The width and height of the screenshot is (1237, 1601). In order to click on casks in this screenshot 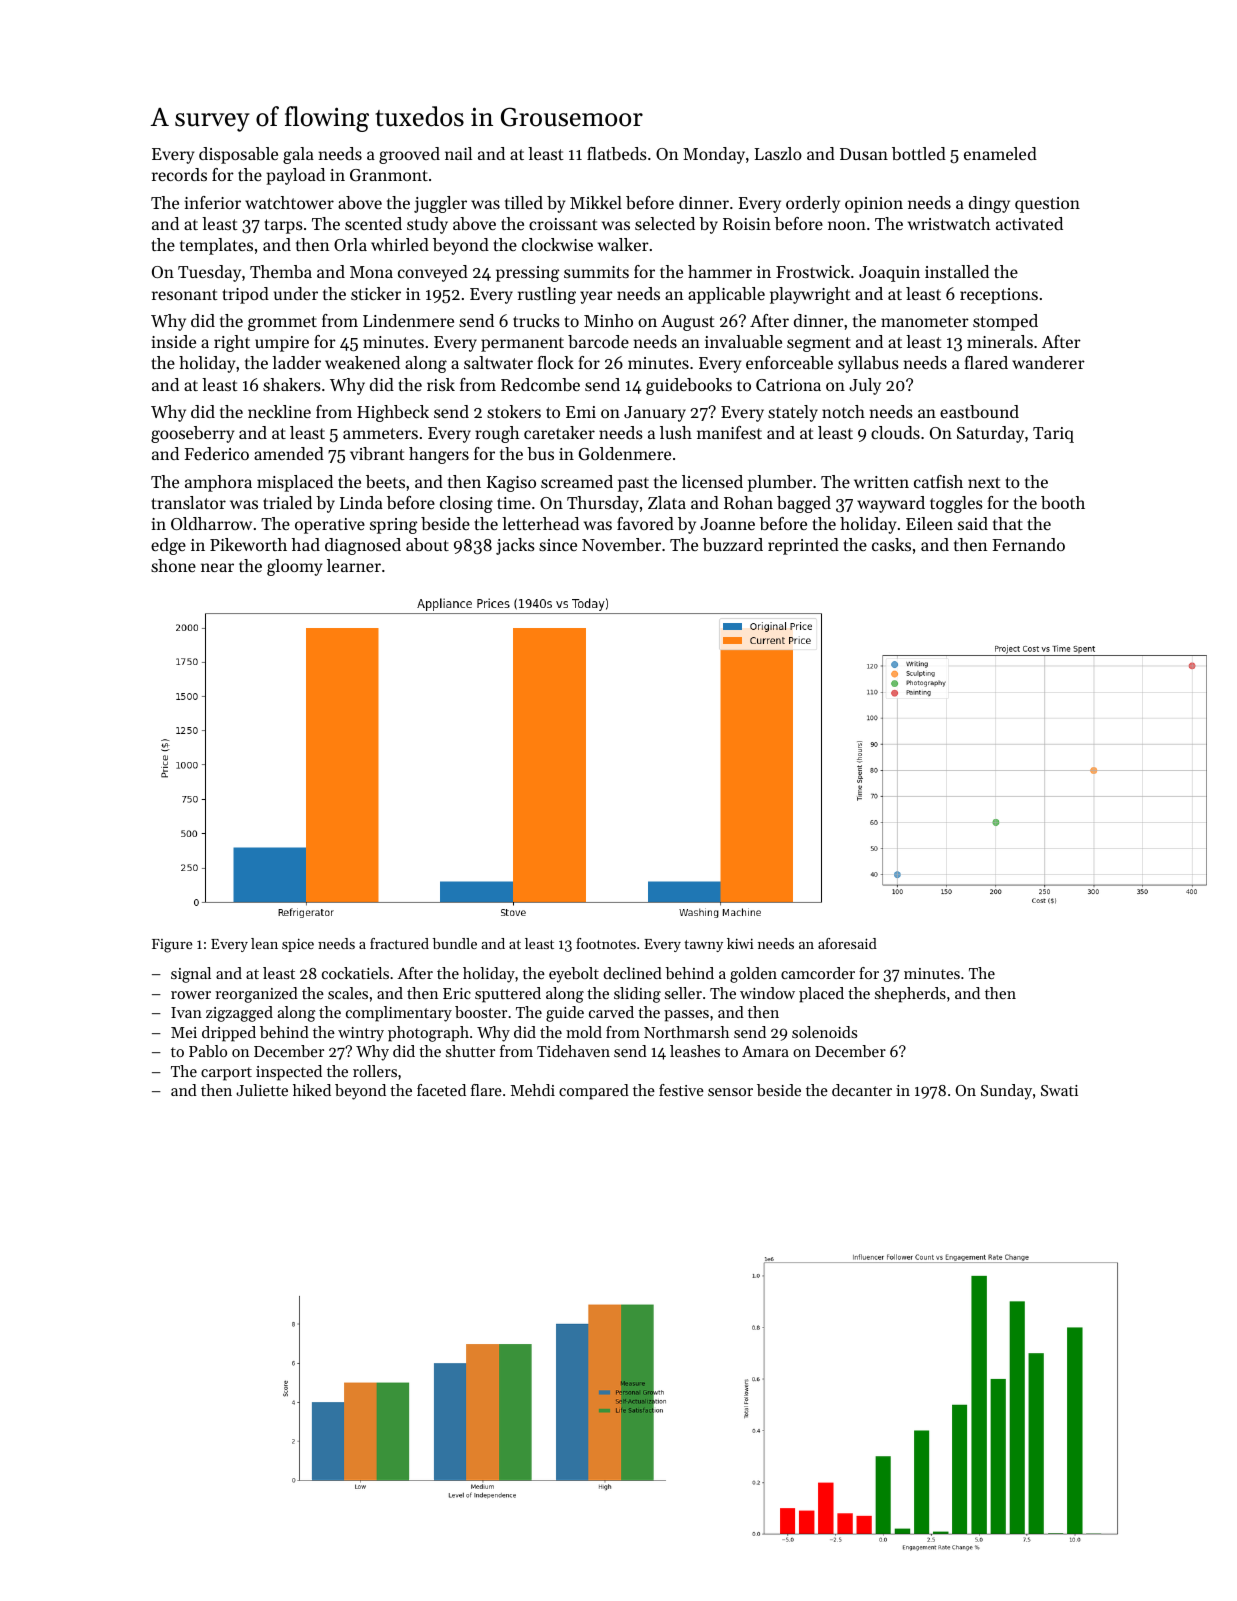, I will do `click(891, 544)`.
